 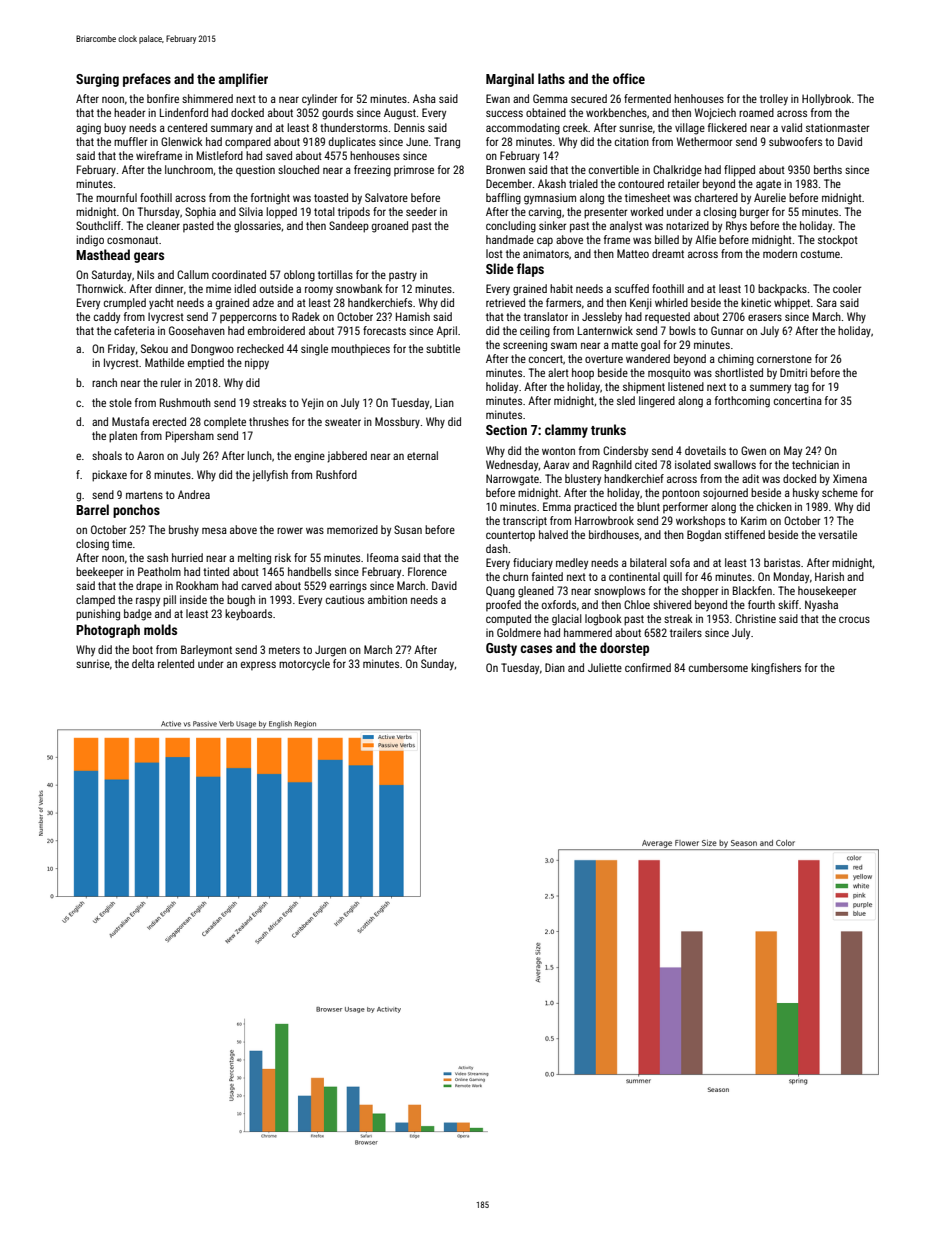 I want to click on kinetic, so click(x=756, y=302).
